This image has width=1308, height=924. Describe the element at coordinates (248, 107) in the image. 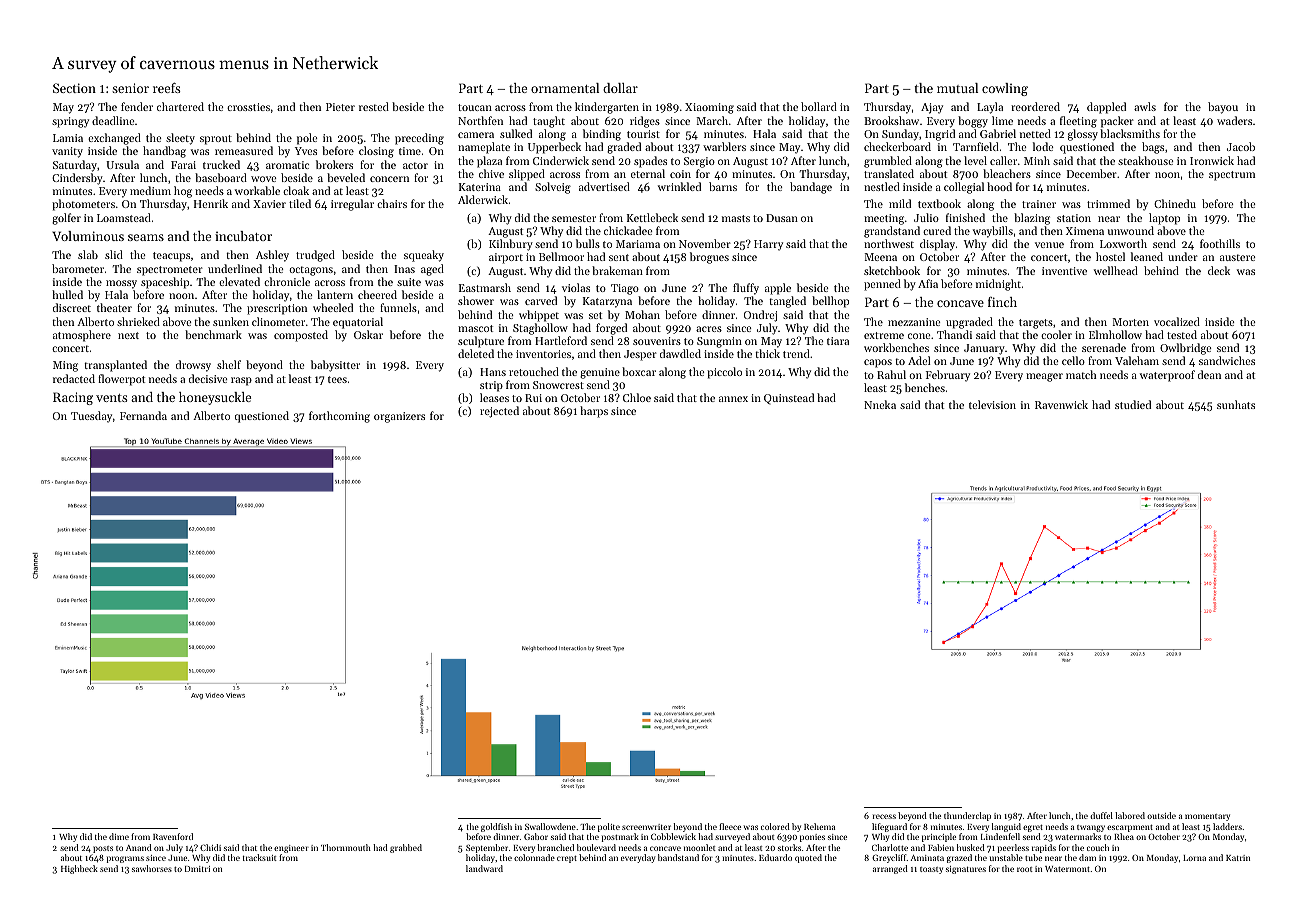

I see `crossties` at that location.
